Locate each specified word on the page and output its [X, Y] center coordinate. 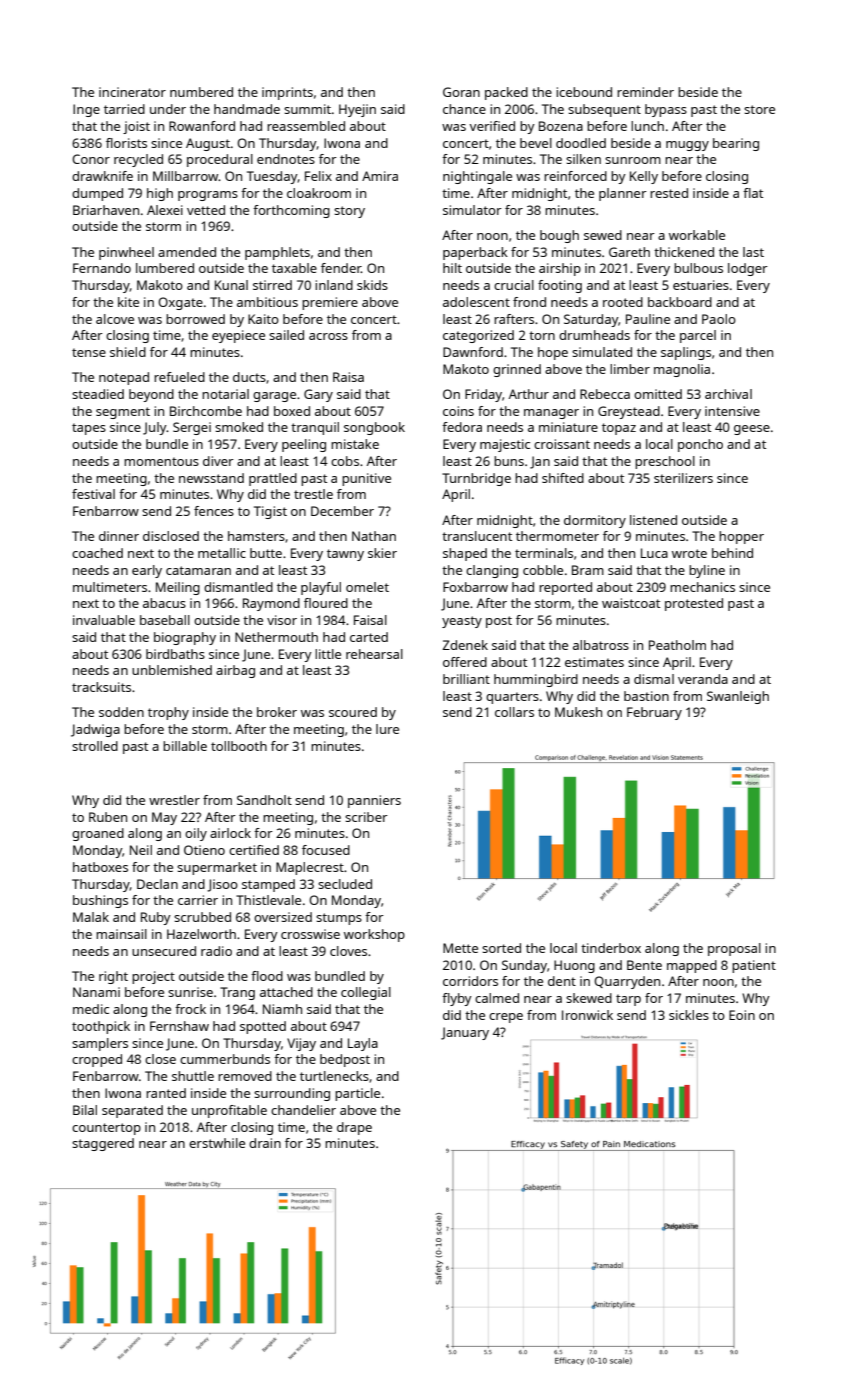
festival [93, 494]
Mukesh [578, 712]
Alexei [165, 210]
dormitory [595, 521]
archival [728, 394]
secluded [345, 884]
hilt [452, 268]
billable [185, 746]
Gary [318, 395]
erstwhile [217, 1143]
